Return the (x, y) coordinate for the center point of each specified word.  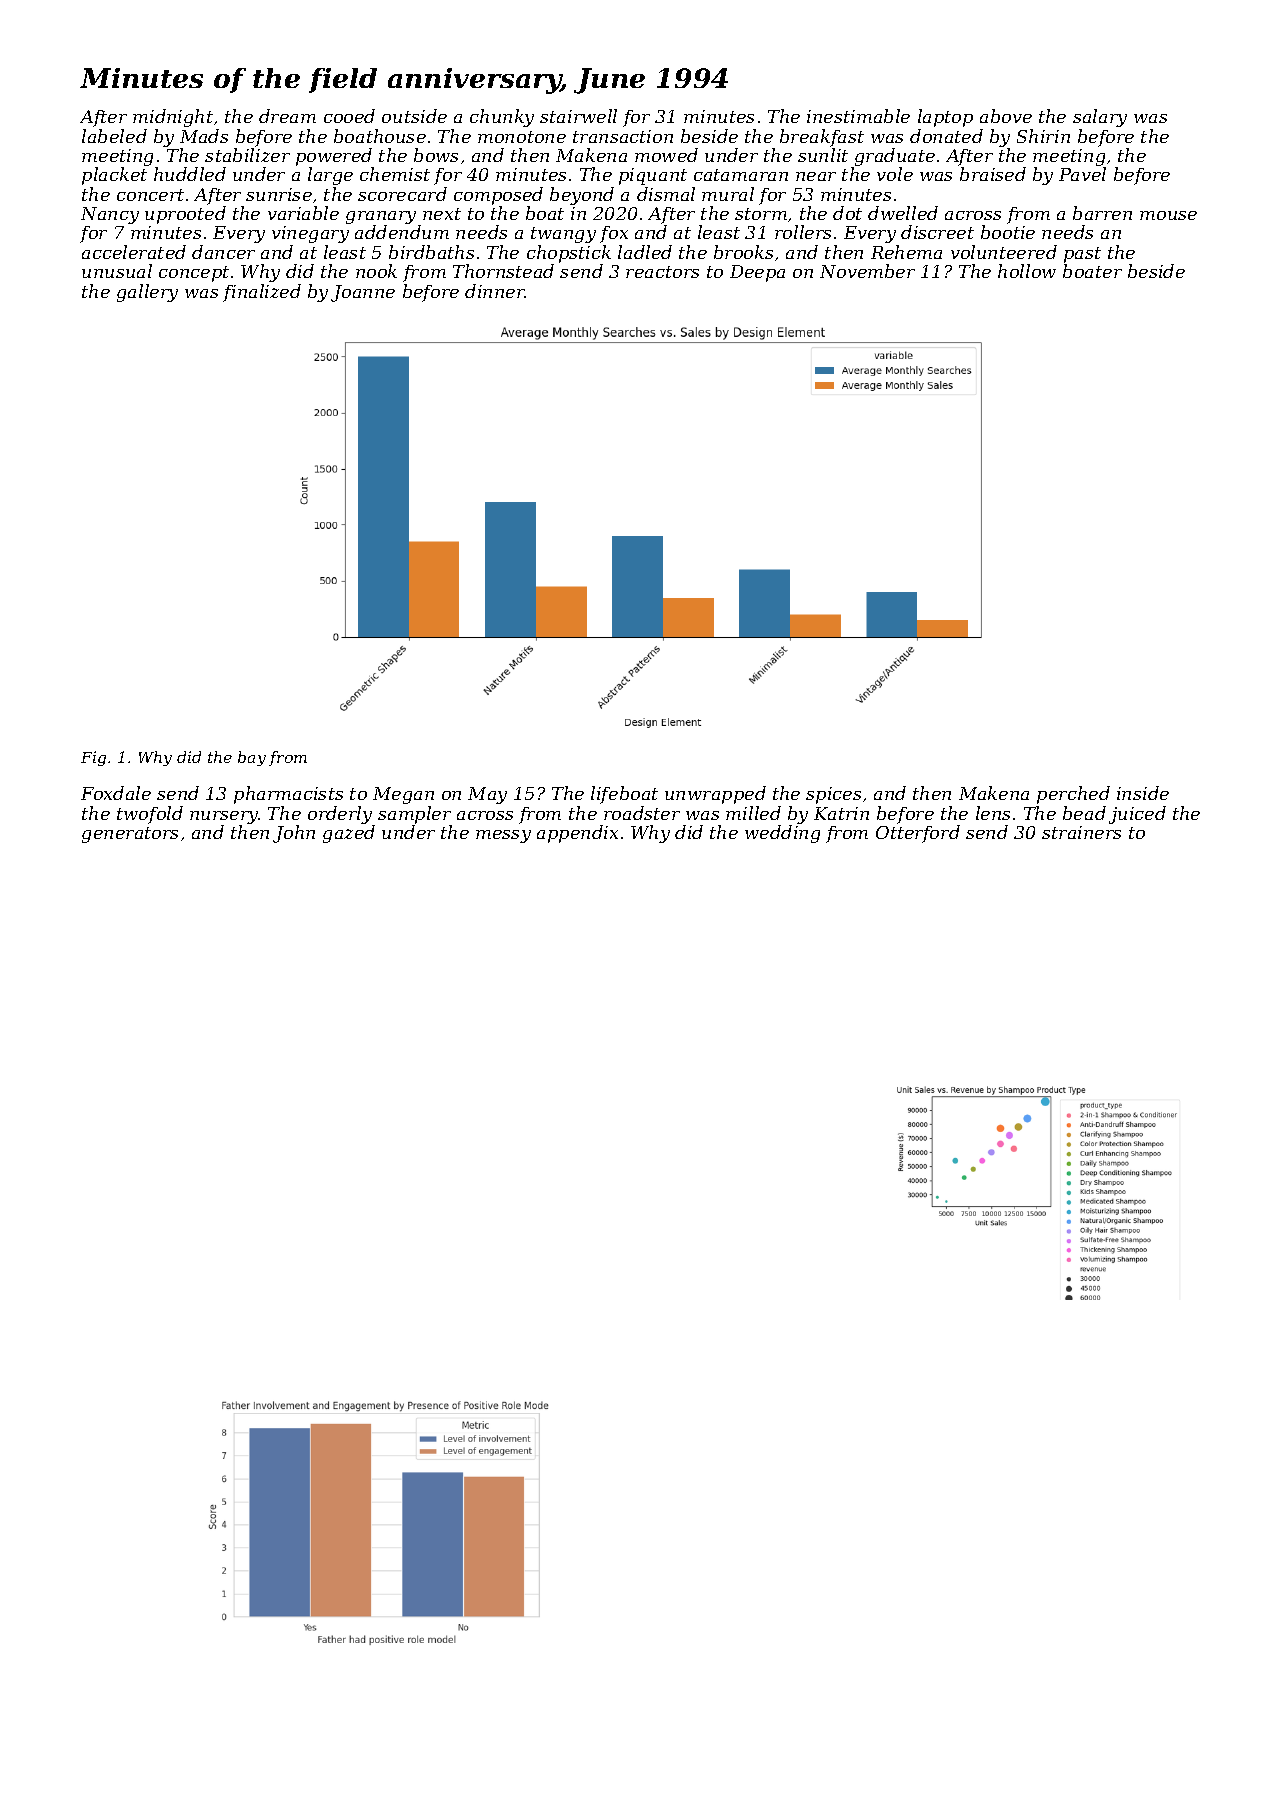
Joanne (363, 293)
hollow (1027, 271)
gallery (147, 293)
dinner (495, 291)
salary (1100, 118)
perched (1073, 795)
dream (287, 116)
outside (414, 116)
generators (130, 835)
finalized (262, 293)
